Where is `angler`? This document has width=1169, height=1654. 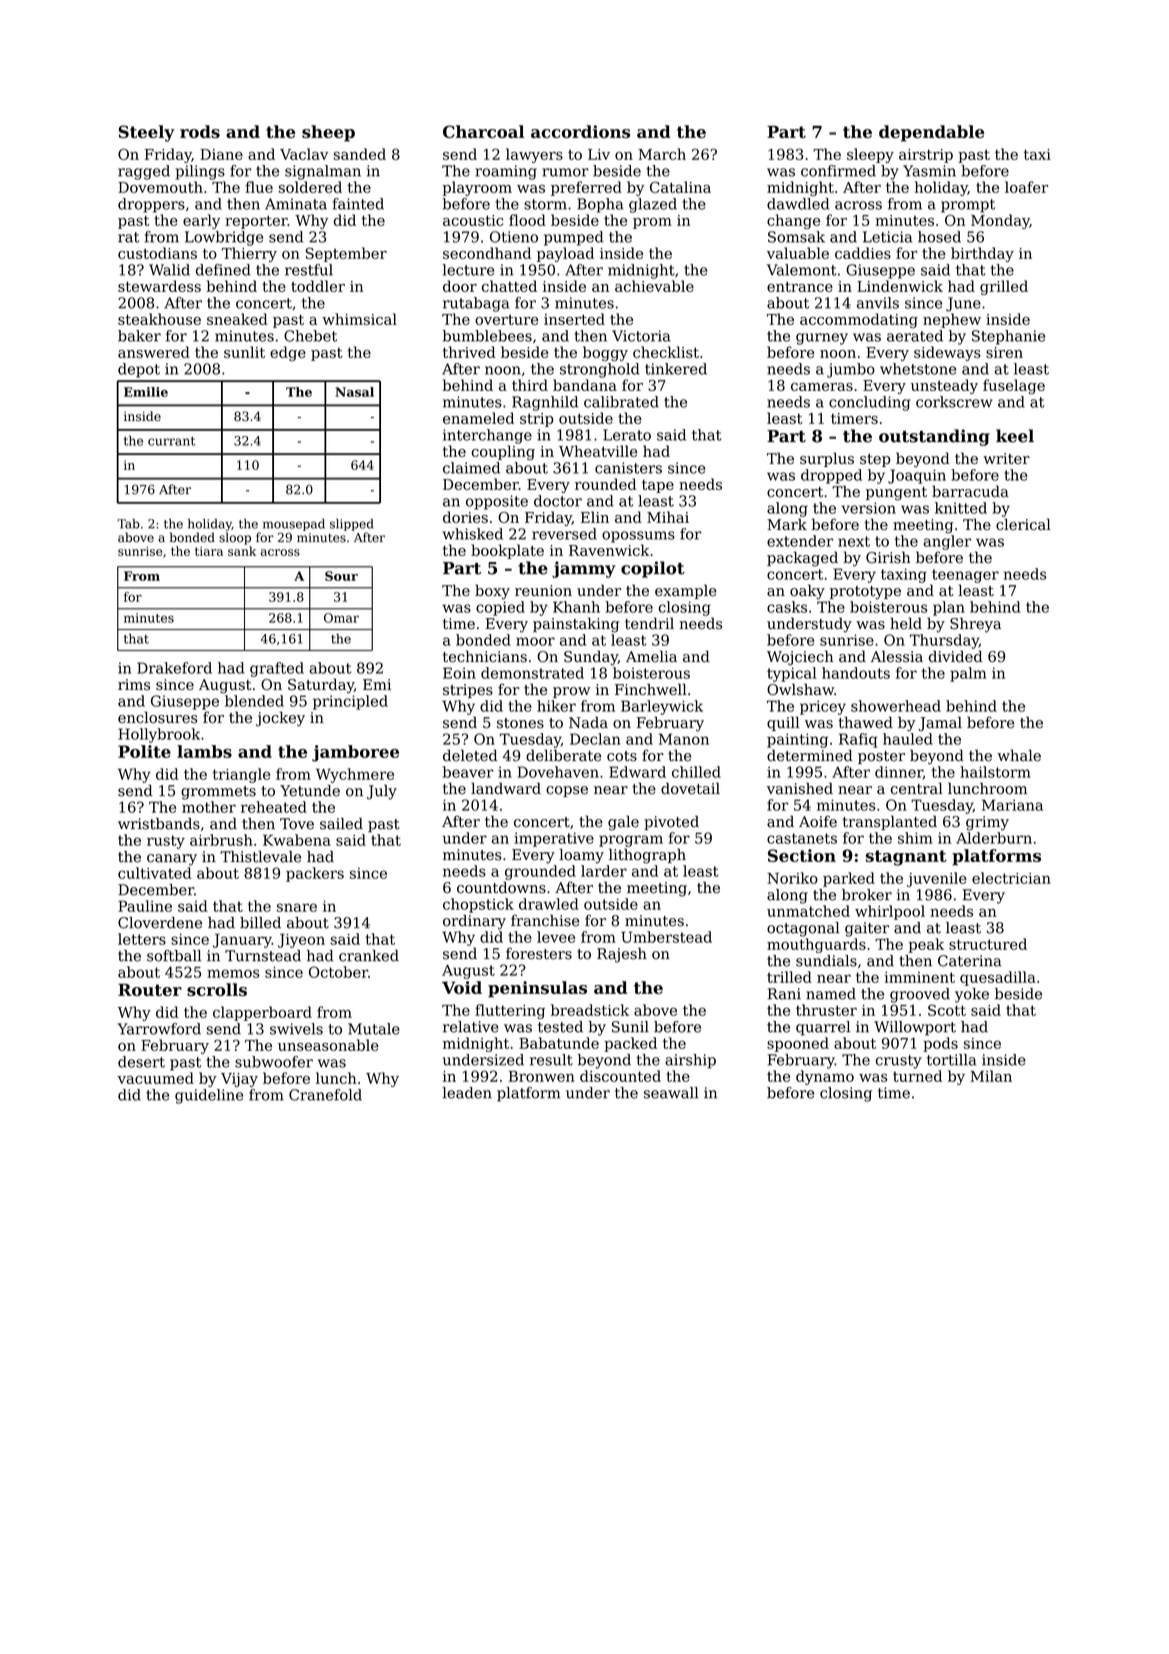
angler is located at coordinates (947, 542).
